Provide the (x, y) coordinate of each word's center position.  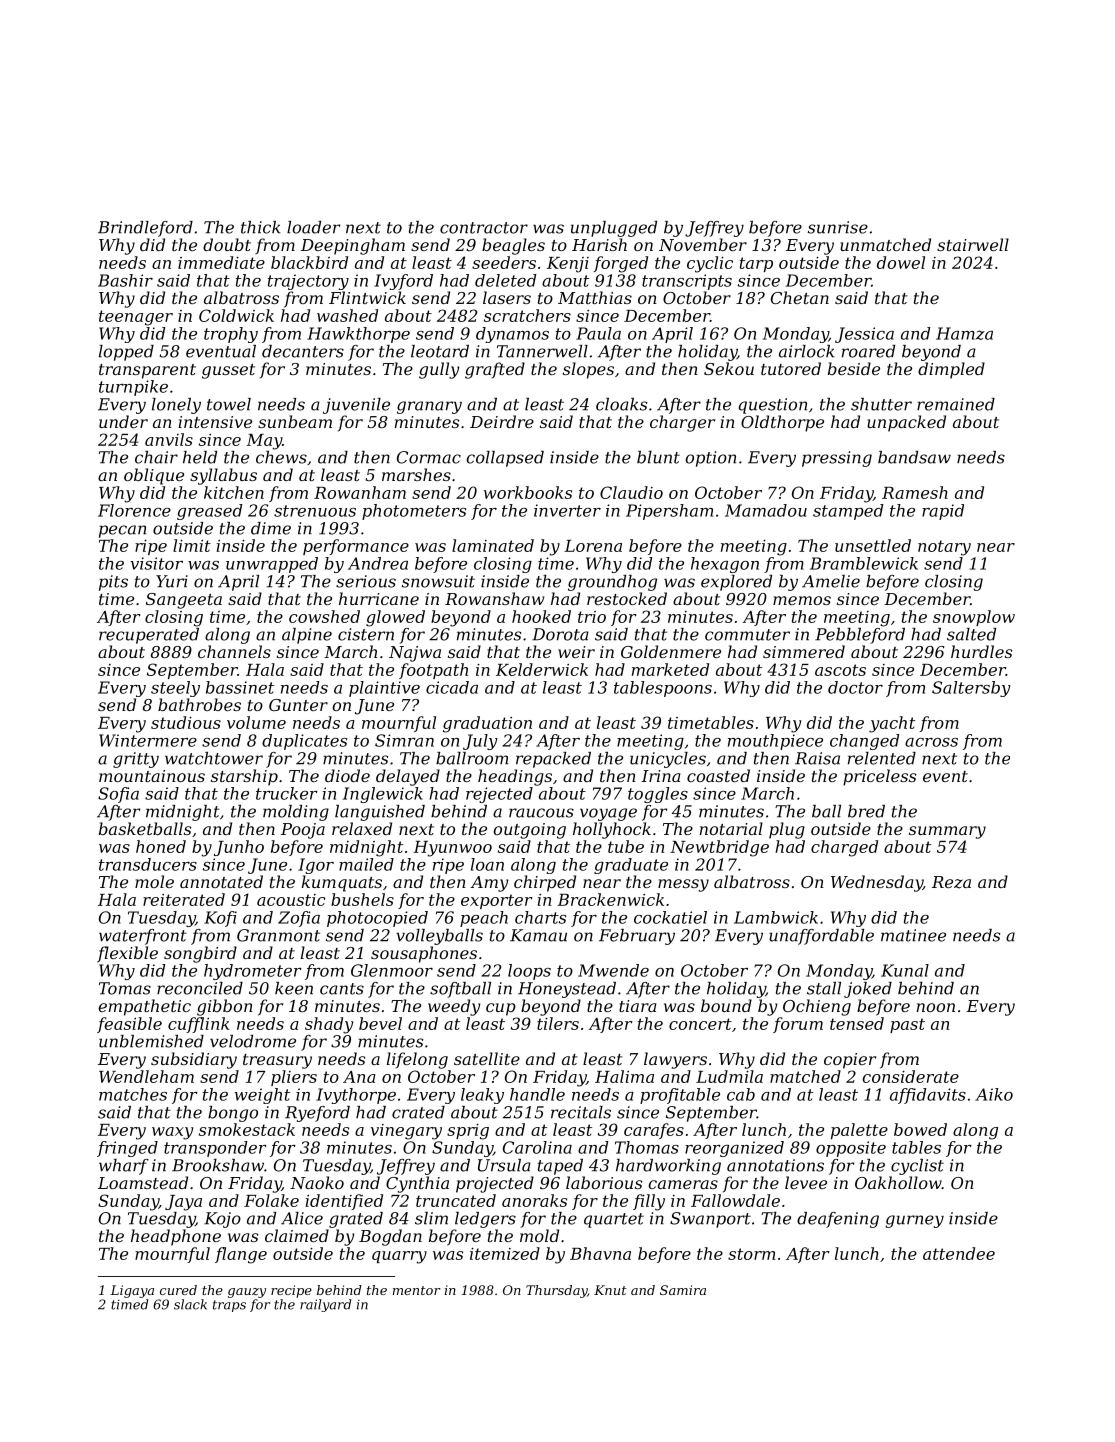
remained (956, 404)
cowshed (324, 616)
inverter (567, 510)
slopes (588, 370)
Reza (951, 882)
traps (229, 1306)
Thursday (556, 1291)
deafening (838, 1220)
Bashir (125, 280)
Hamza (964, 333)
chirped (545, 883)
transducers (148, 864)
